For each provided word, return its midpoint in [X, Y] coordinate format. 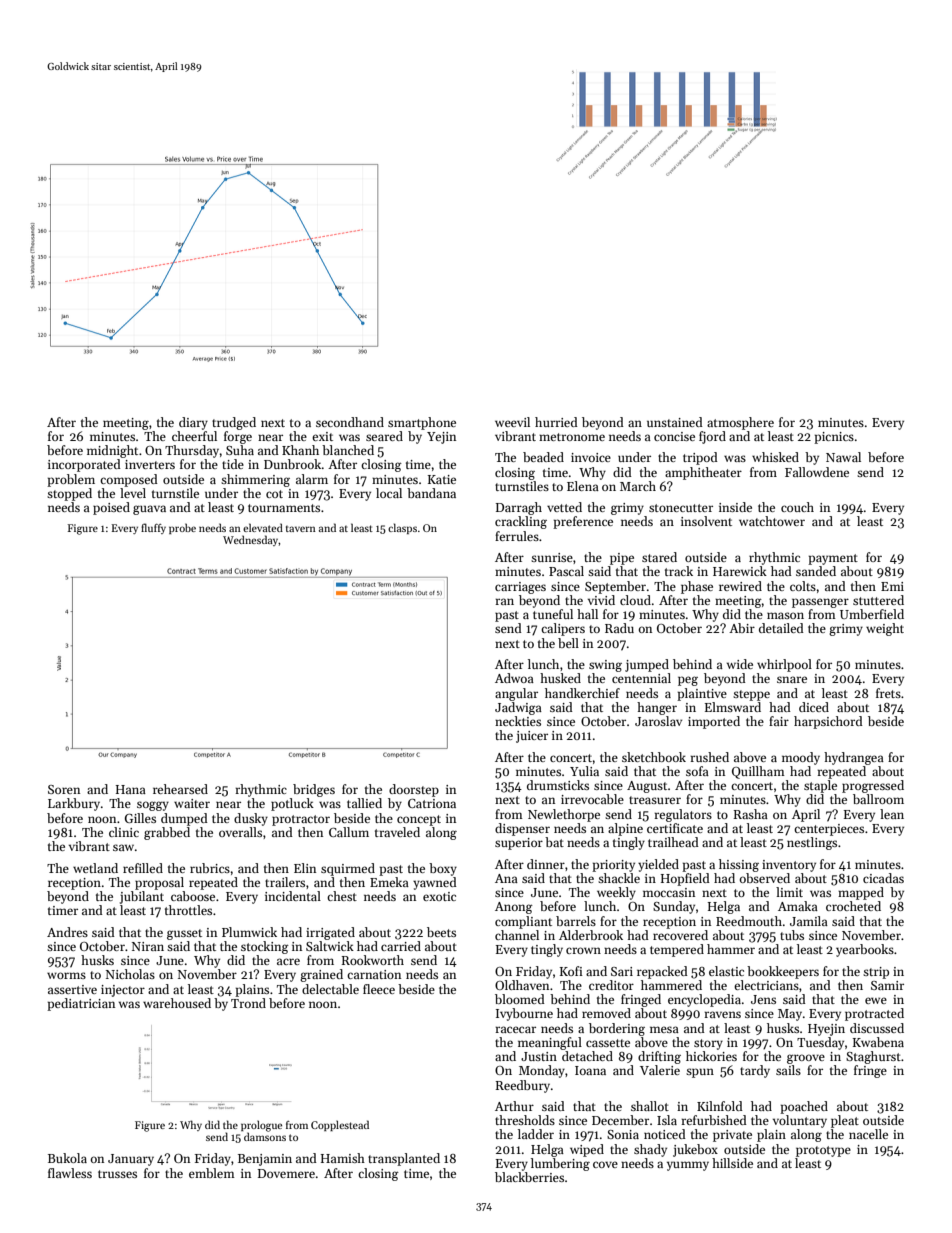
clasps [402, 528]
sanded [816, 571]
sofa [697, 771]
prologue [261, 1126]
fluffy [153, 528]
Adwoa [514, 678]
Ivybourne [524, 1014]
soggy [153, 806]
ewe [876, 1000]
